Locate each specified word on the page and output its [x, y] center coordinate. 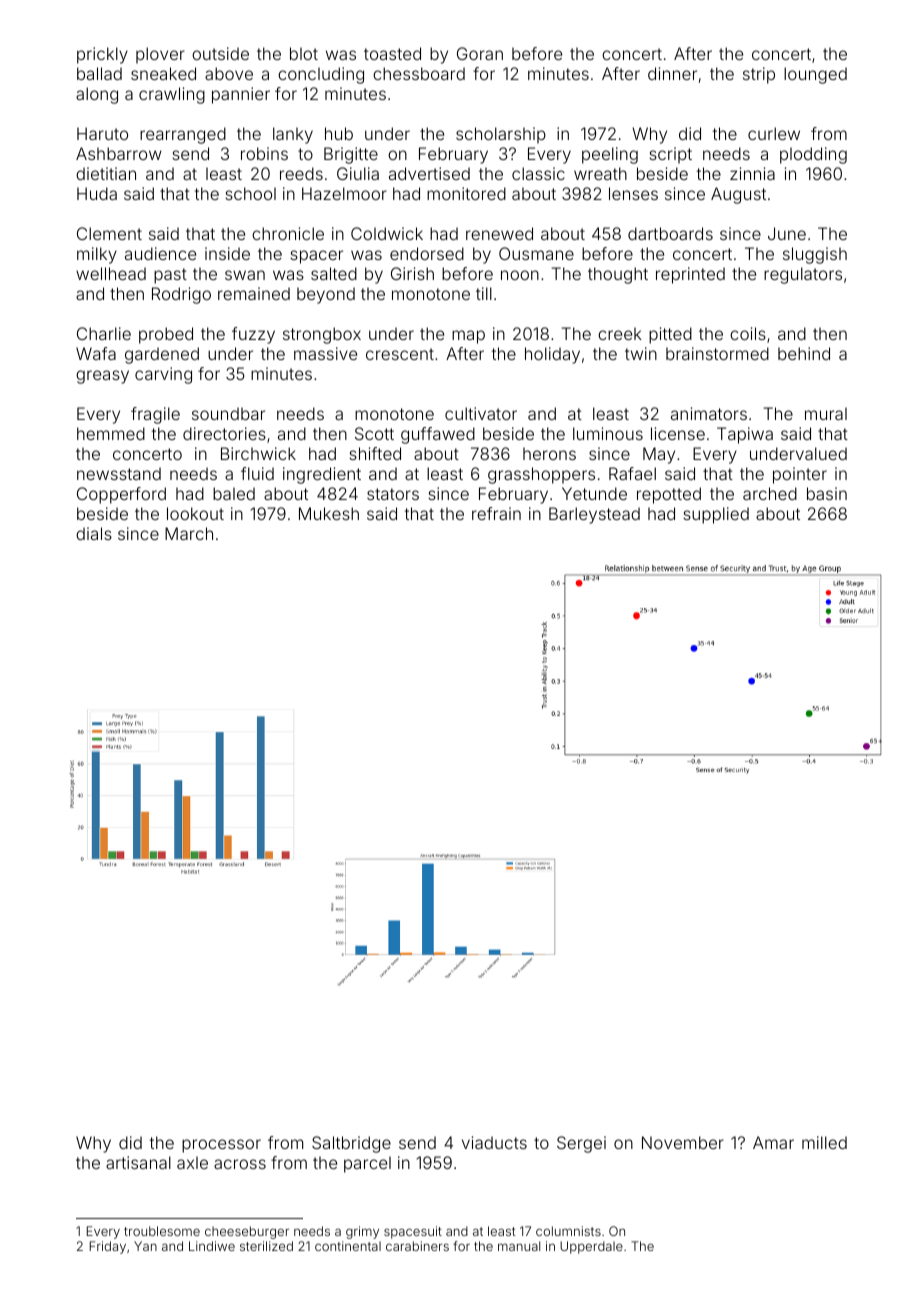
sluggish [815, 255]
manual [519, 1246]
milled [824, 1142]
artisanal [138, 1162]
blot [304, 53]
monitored [466, 193]
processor [221, 1146]
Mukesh [329, 513]
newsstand [119, 473]
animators [709, 413]
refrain [496, 513]
